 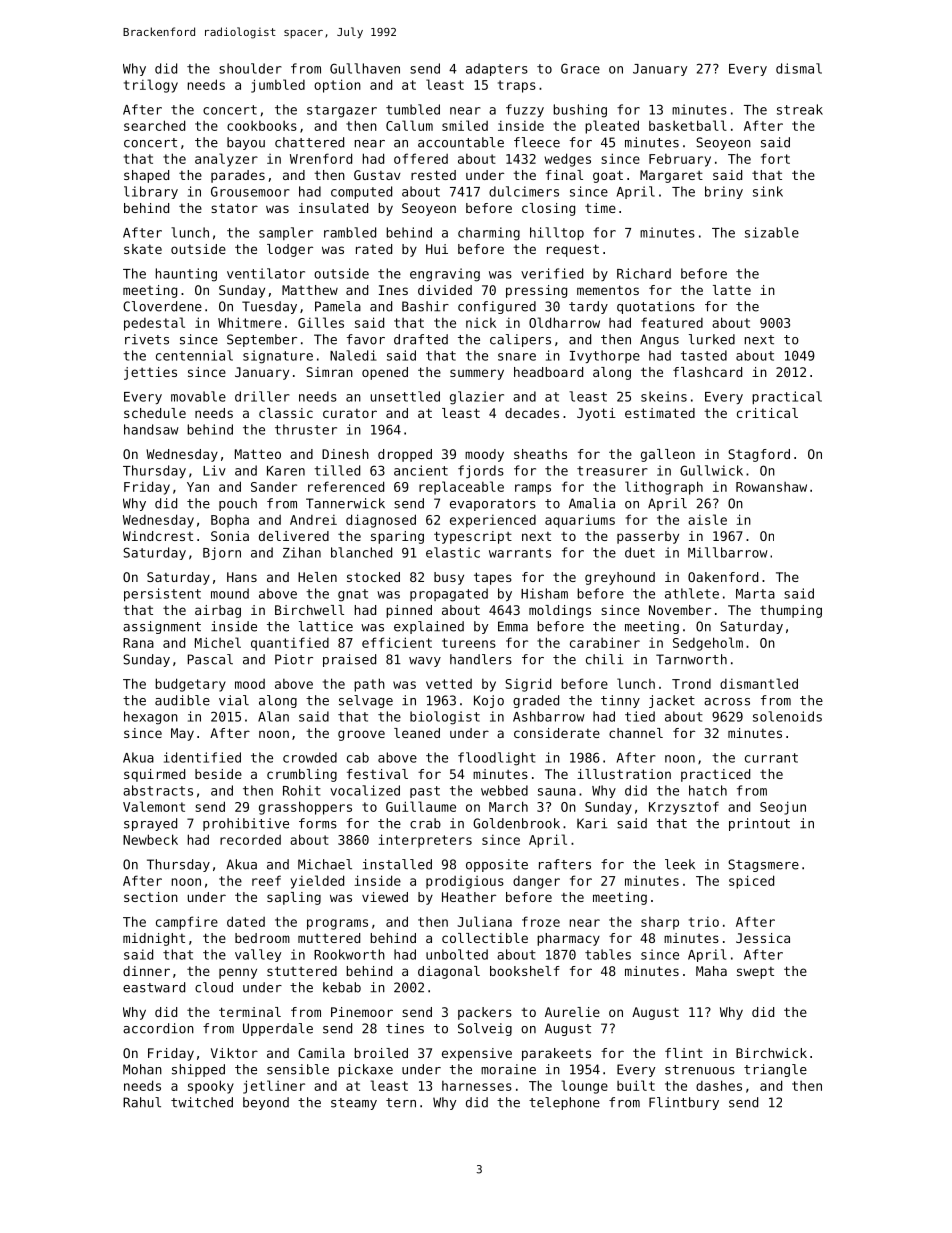 I want to click on featured, so click(x=672, y=322).
